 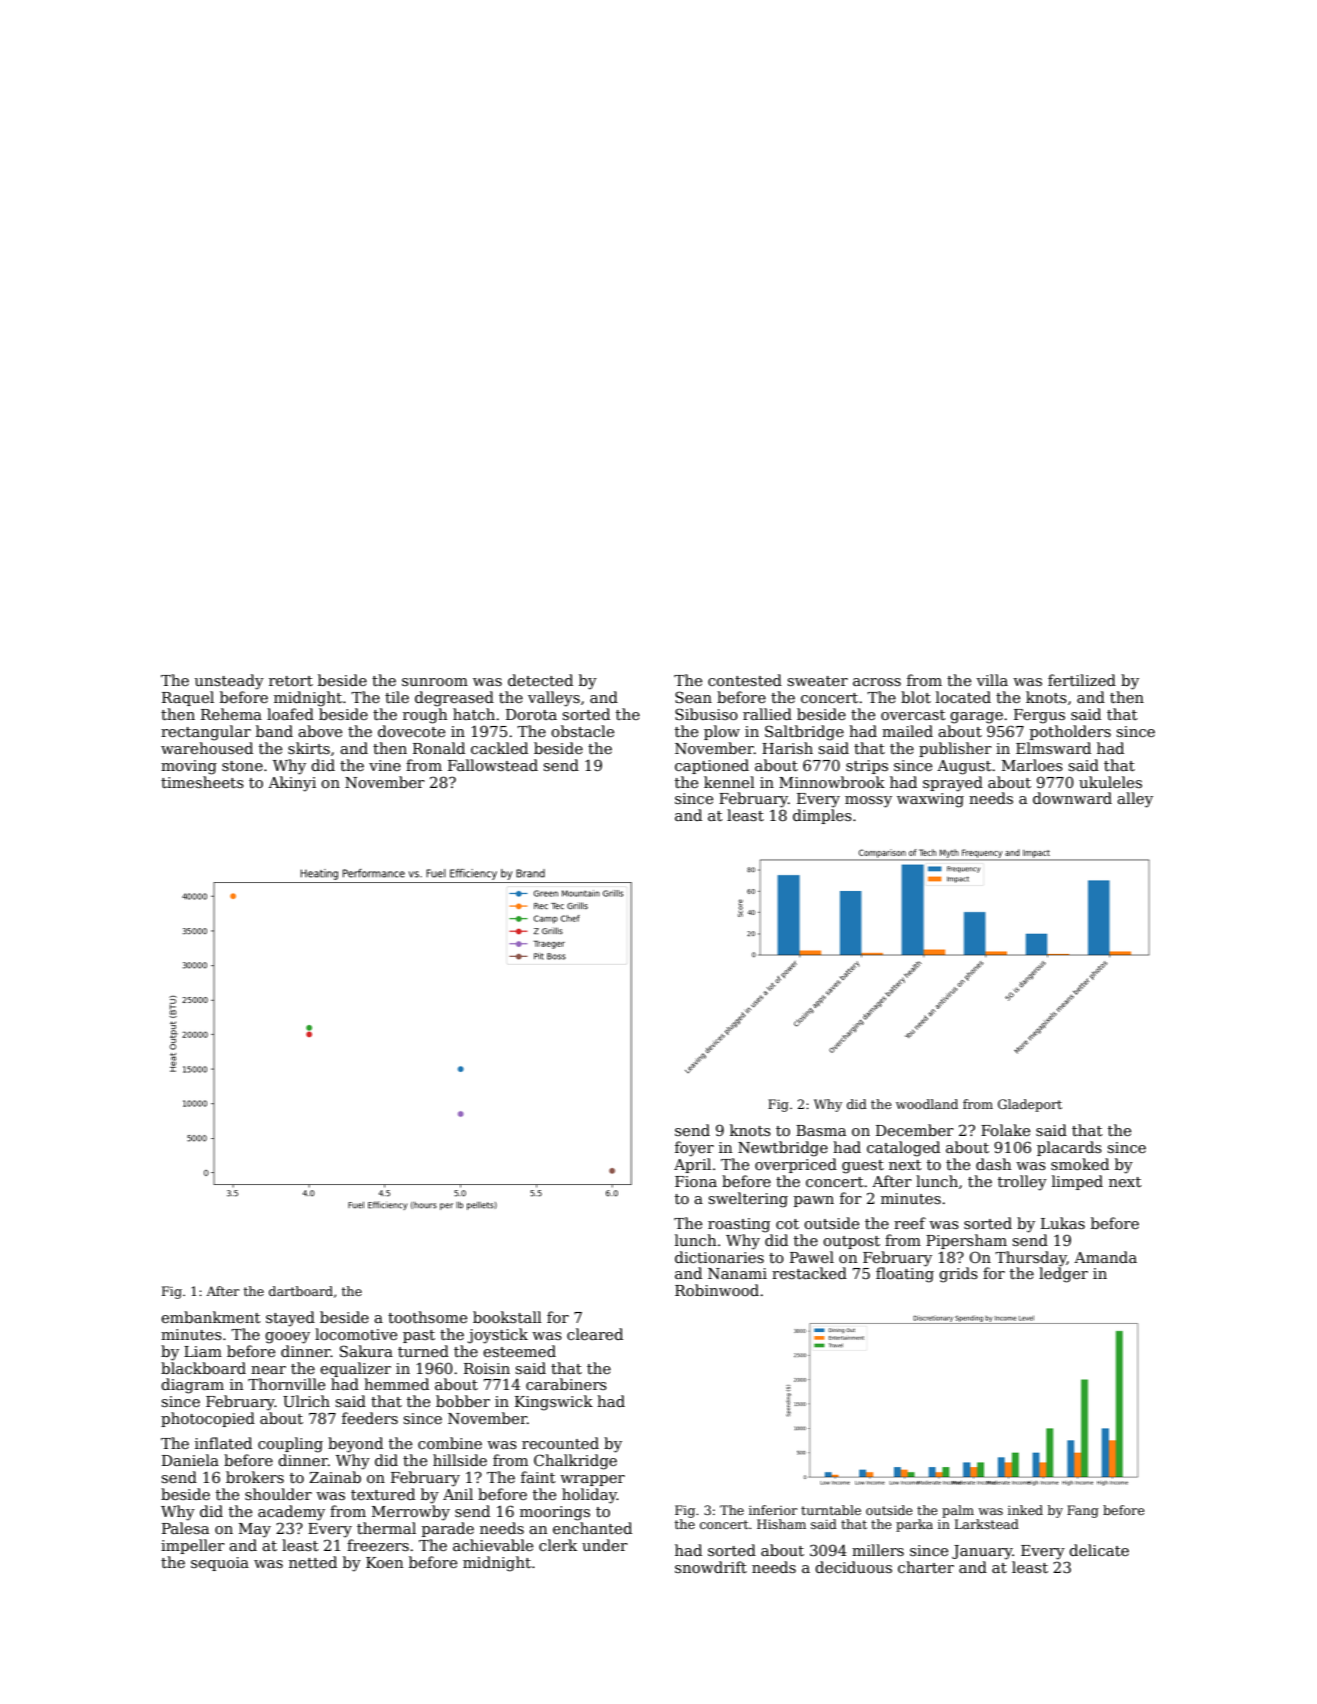 What do you see at coordinates (211, 1317) in the screenshot?
I see `embankment` at bounding box center [211, 1317].
